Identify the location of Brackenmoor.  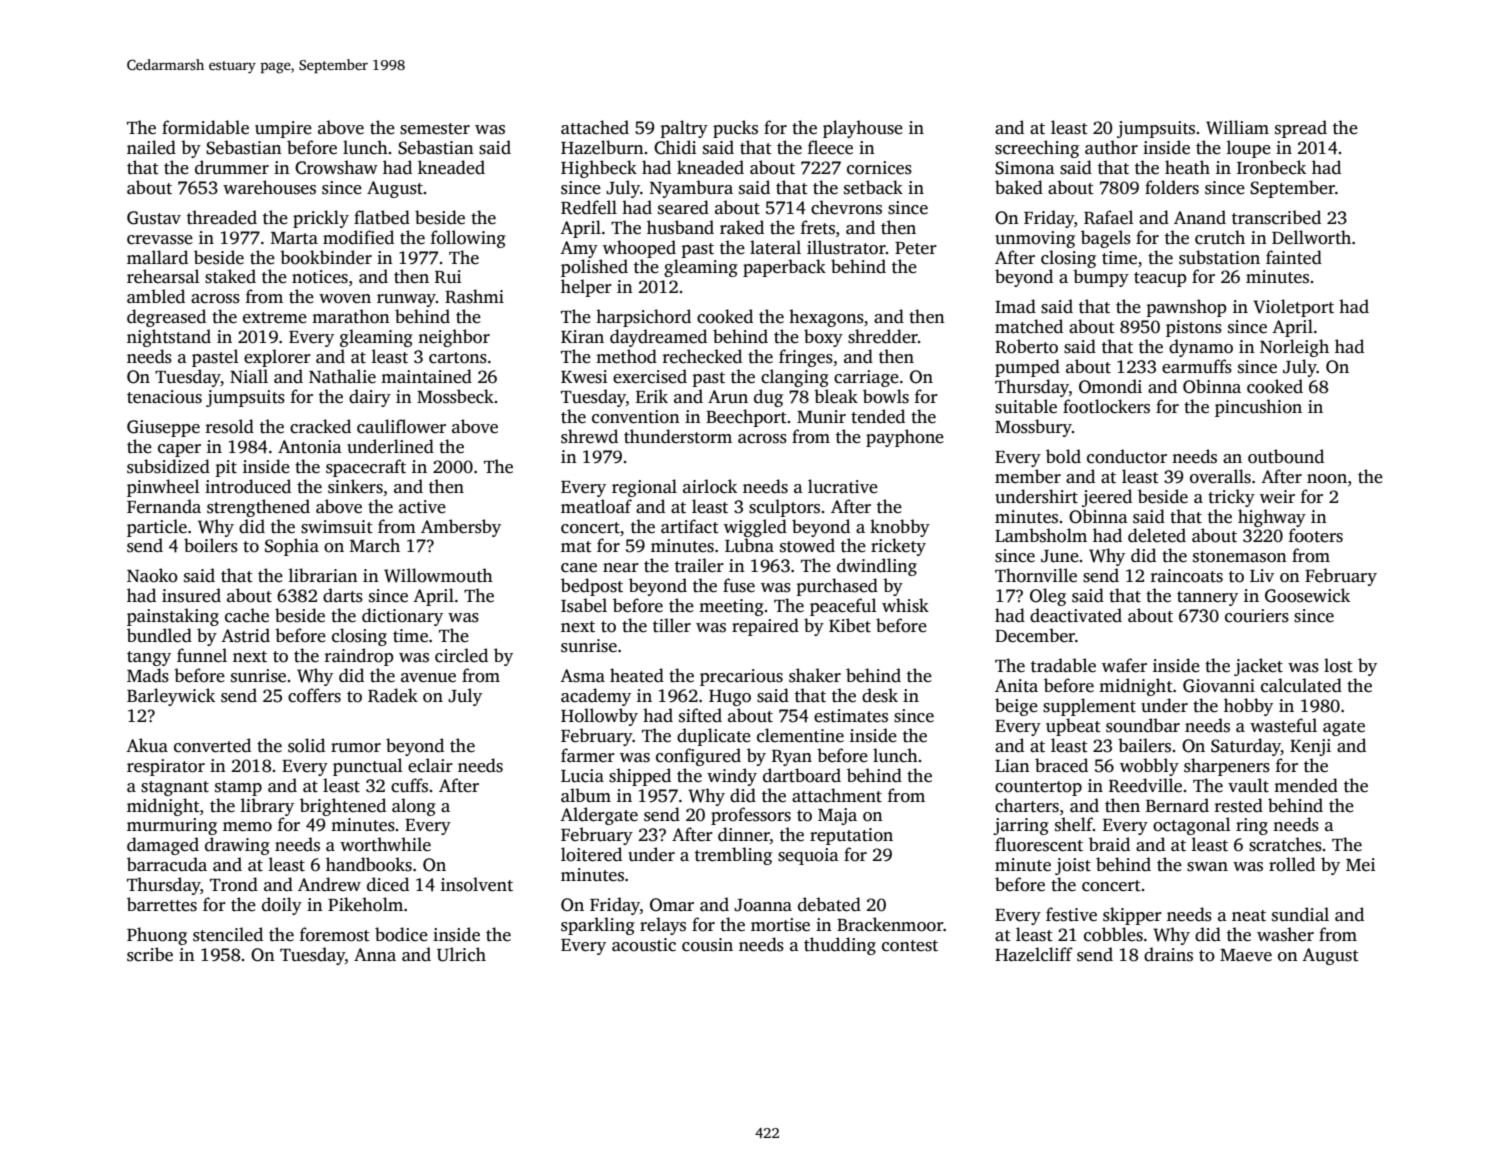
(890, 924).
